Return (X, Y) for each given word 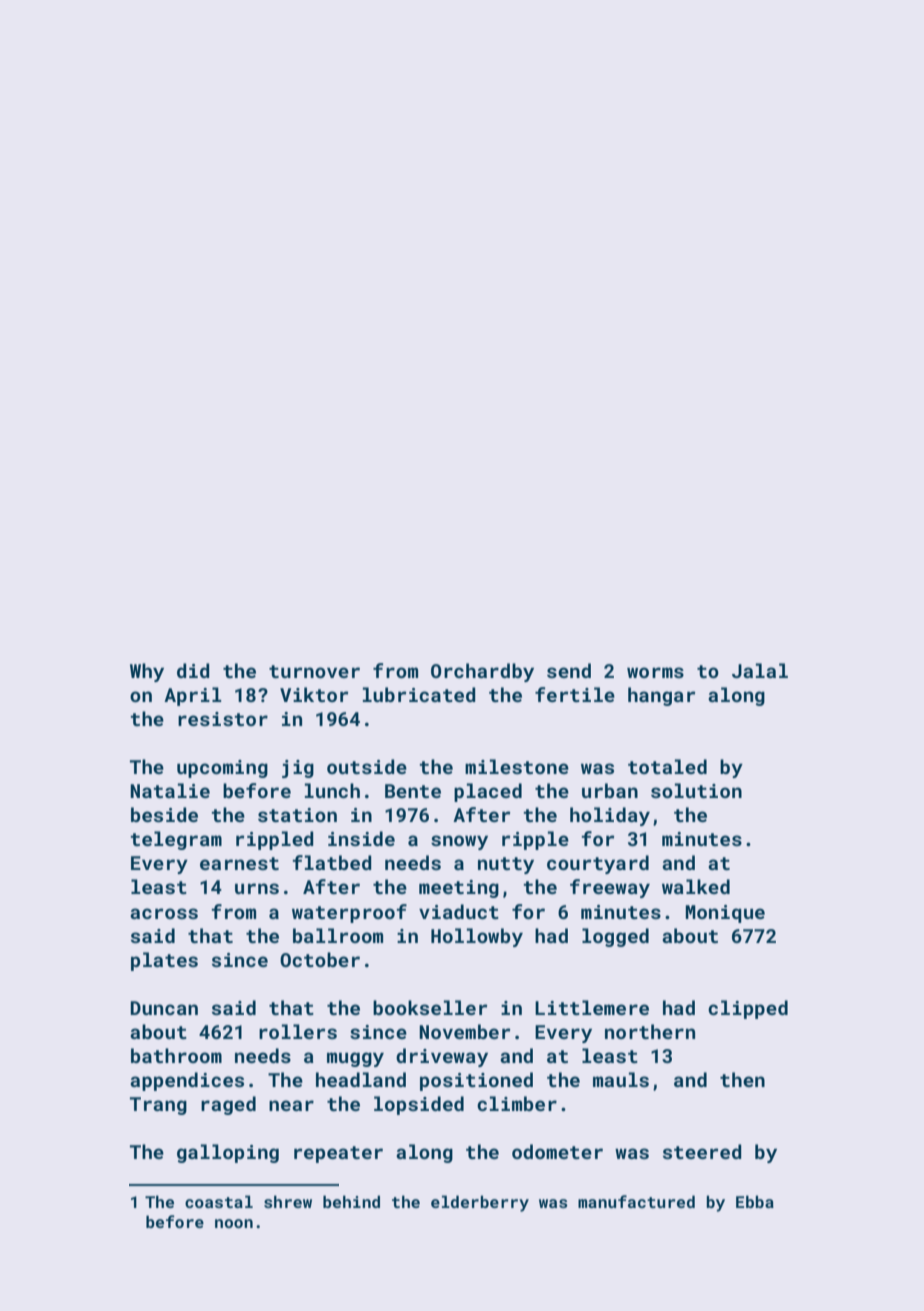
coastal (219, 1201)
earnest (239, 863)
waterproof (349, 913)
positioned (476, 1081)
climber (517, 1103)
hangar (661, 696)
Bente (413, 791)
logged (615, 937)
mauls (621, 1079)
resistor (223, 719)
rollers (298, 1031)
